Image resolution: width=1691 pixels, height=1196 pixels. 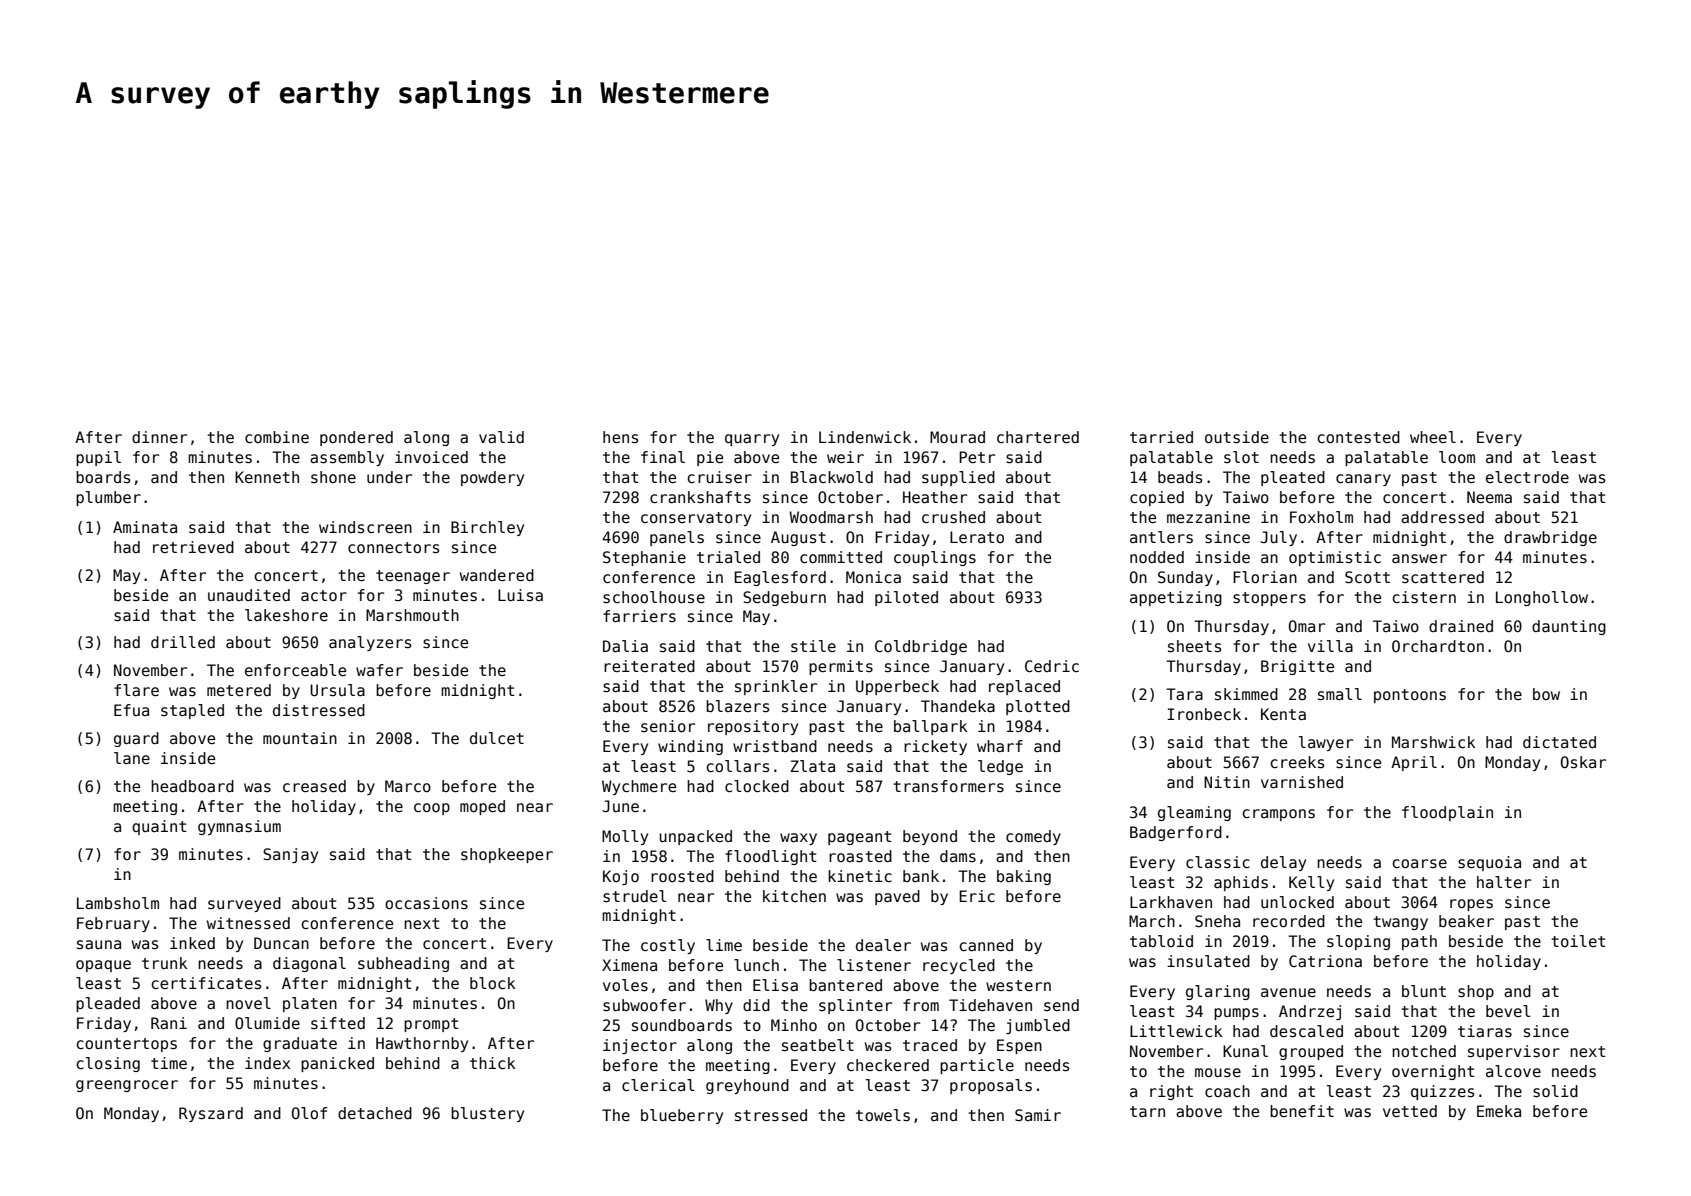 I want to click on bow, so click(x=1546, y=694).
